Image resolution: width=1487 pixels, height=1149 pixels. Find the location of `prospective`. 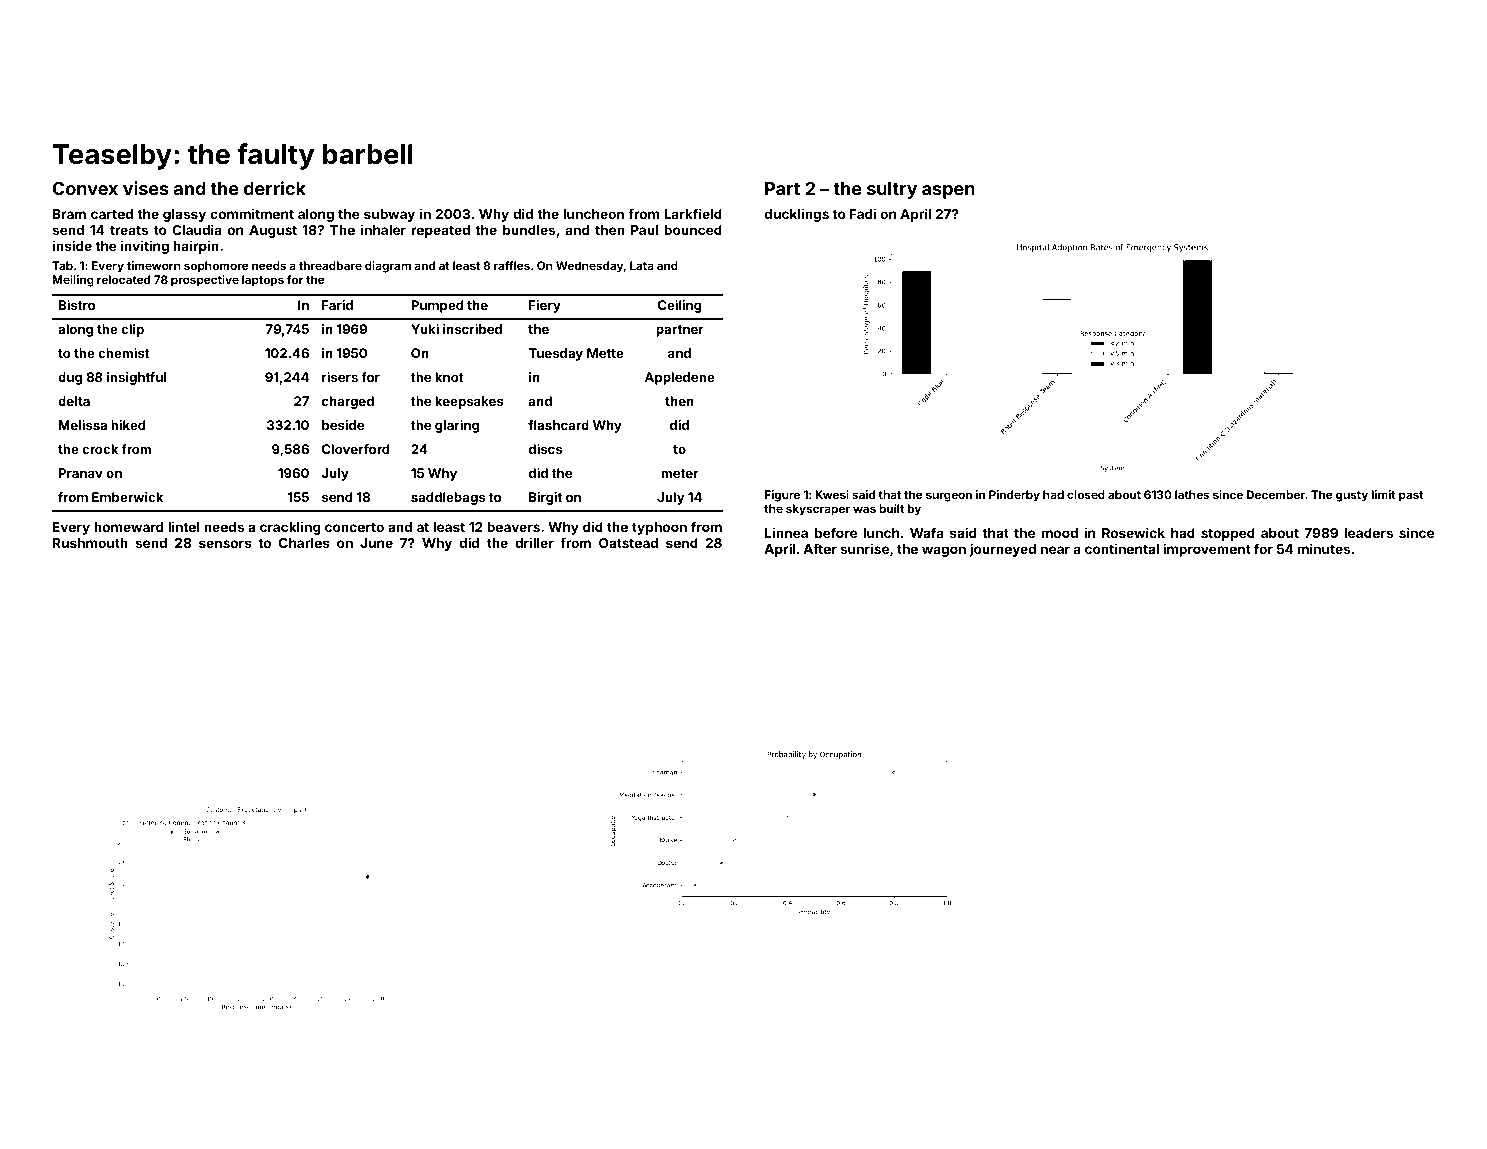

prospective is located at coordinates (205, 281).
